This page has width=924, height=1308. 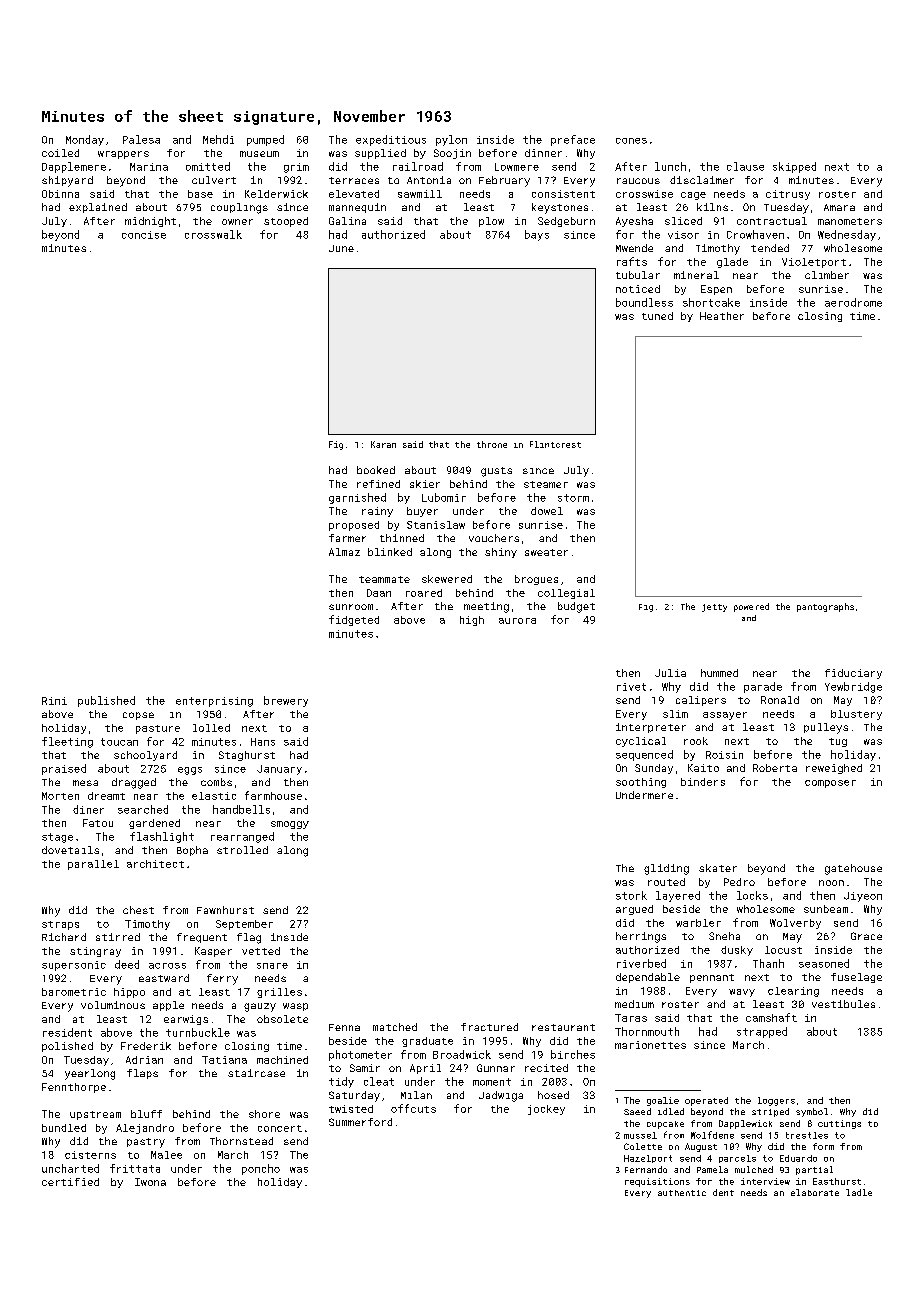 What do you see at coordinates (631, 895) in the page?
I see `stork` at bounding box center [631, 895].
